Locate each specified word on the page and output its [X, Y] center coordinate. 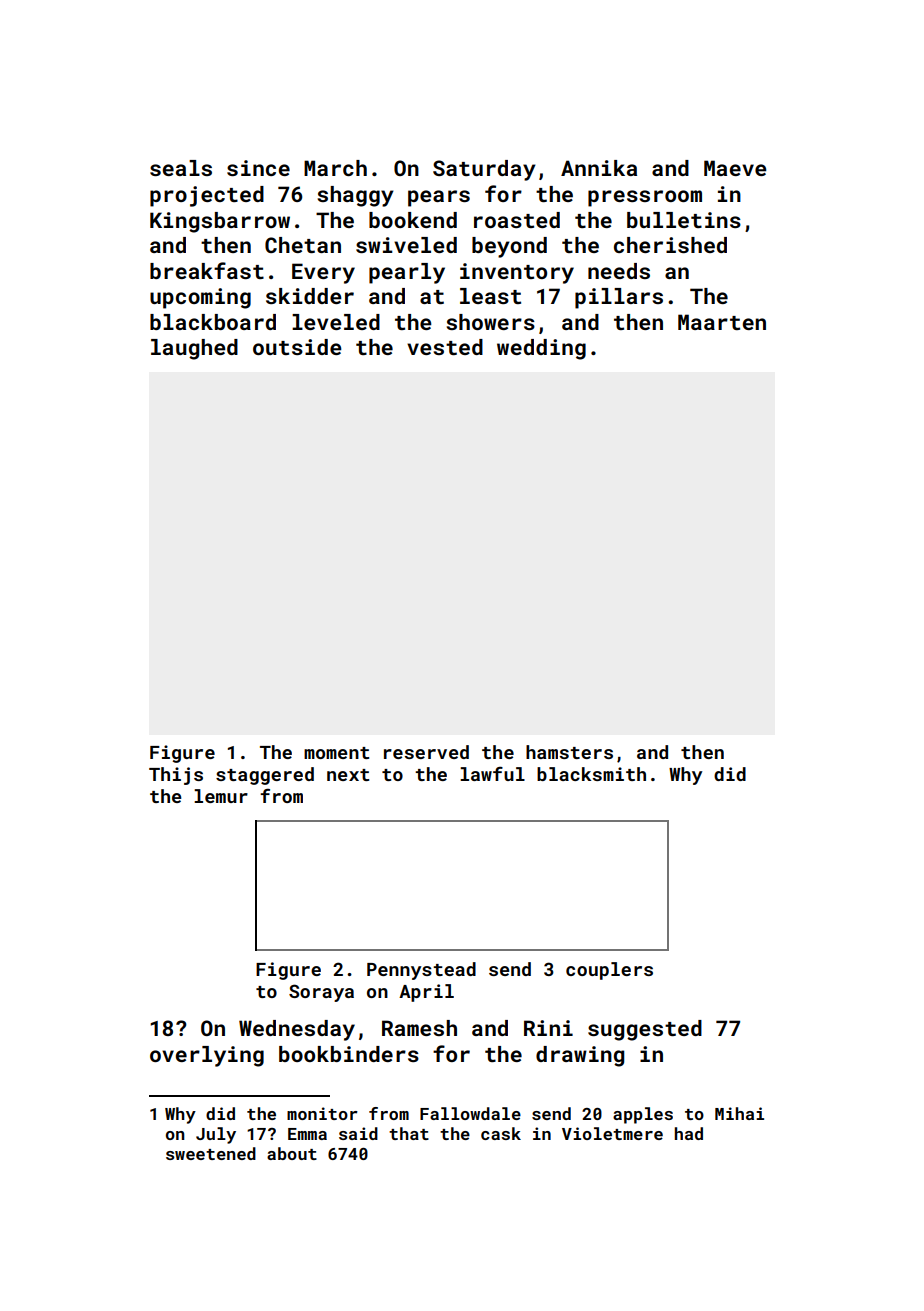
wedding [541, 349]
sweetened [211, 1153]
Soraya [321, 993]
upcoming [200, 298]
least [490, 296]
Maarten [722, 322]
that [409, 1133]
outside [297, 347]
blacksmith [591, 774]
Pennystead [421, 971]
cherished [670, 245]
